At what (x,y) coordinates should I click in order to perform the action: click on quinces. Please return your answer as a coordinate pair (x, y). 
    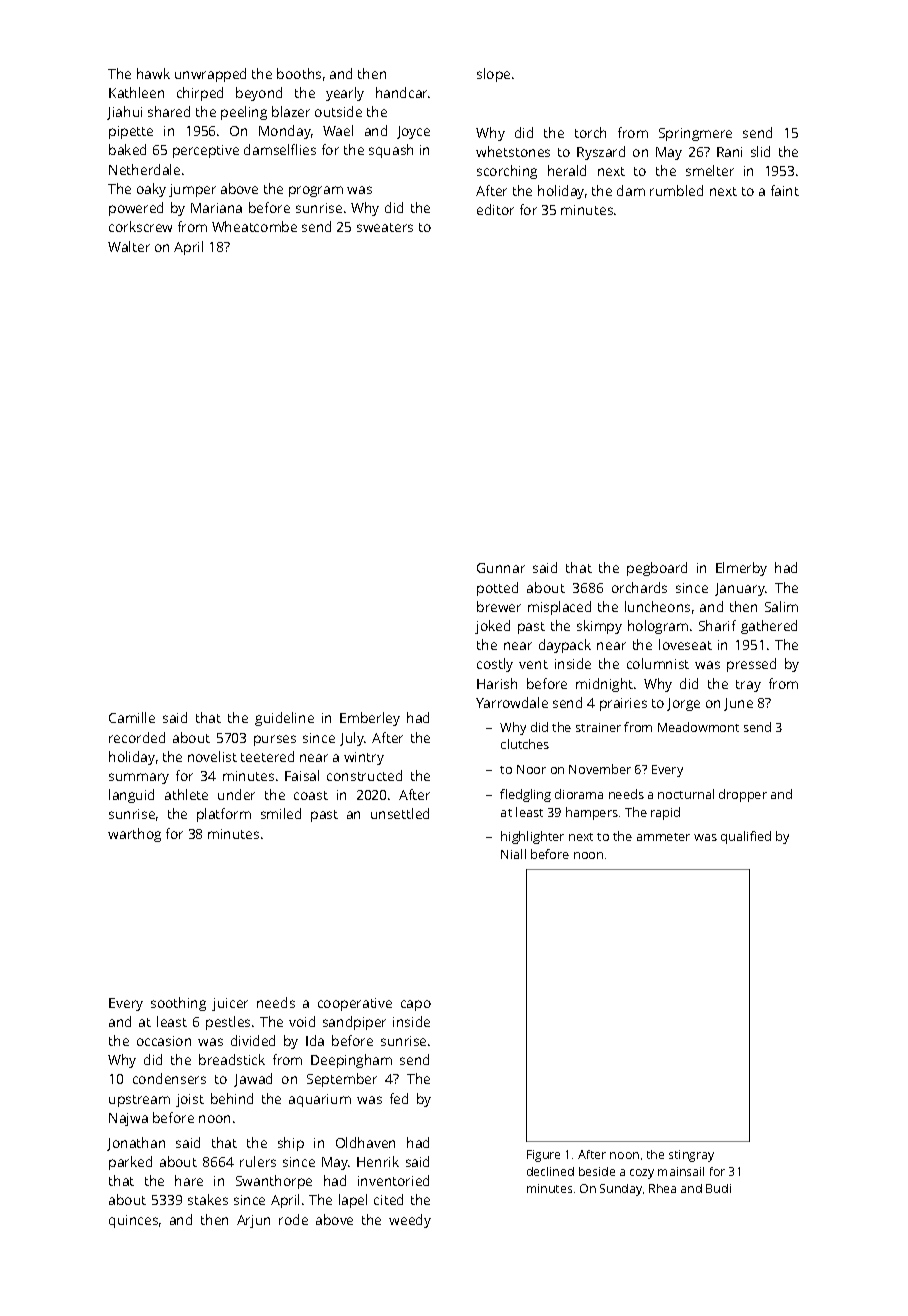
    Looking at the image, I should click on (133, 1221).
